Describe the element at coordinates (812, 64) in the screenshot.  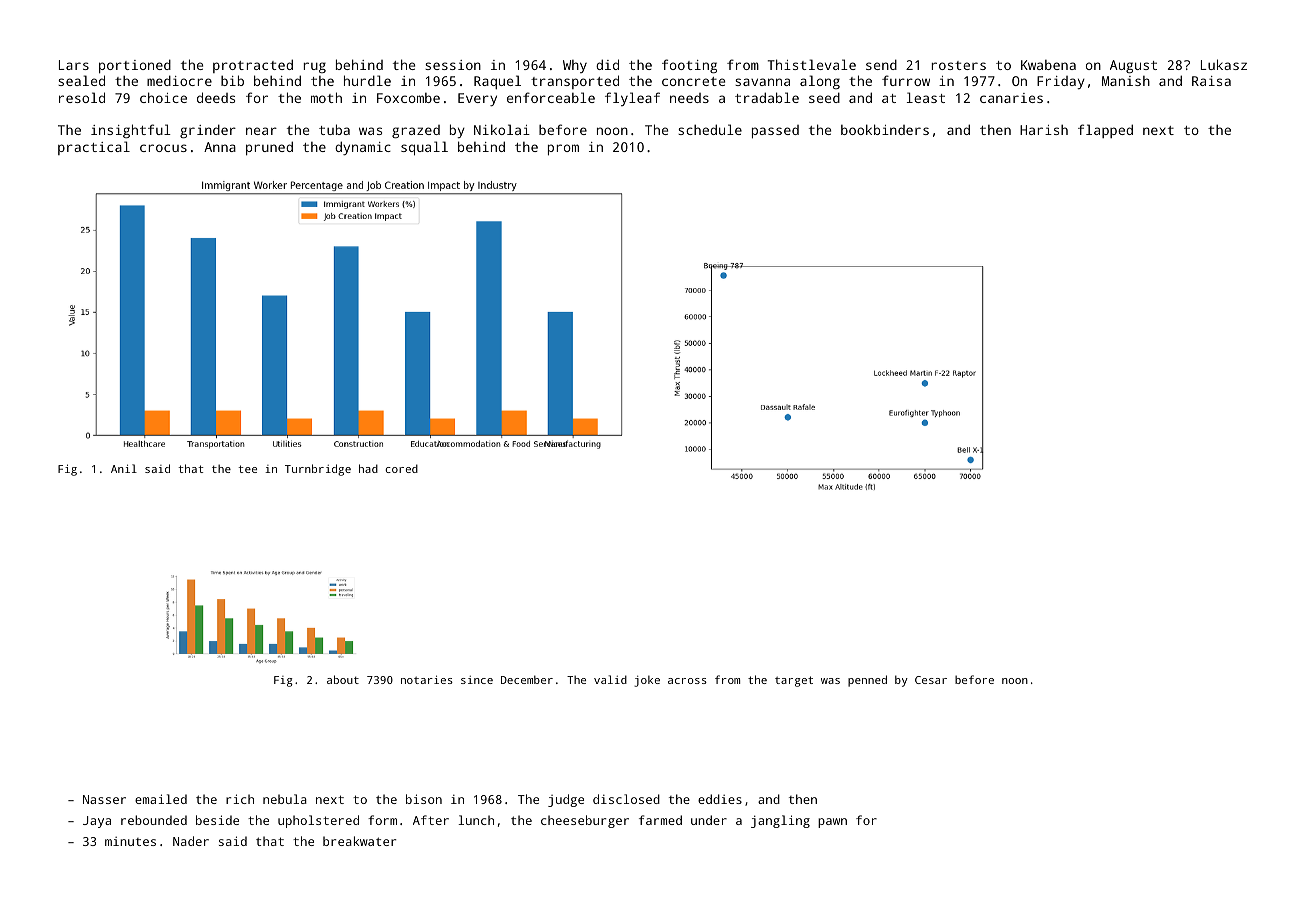
I see `Thistlevale` at that location.
